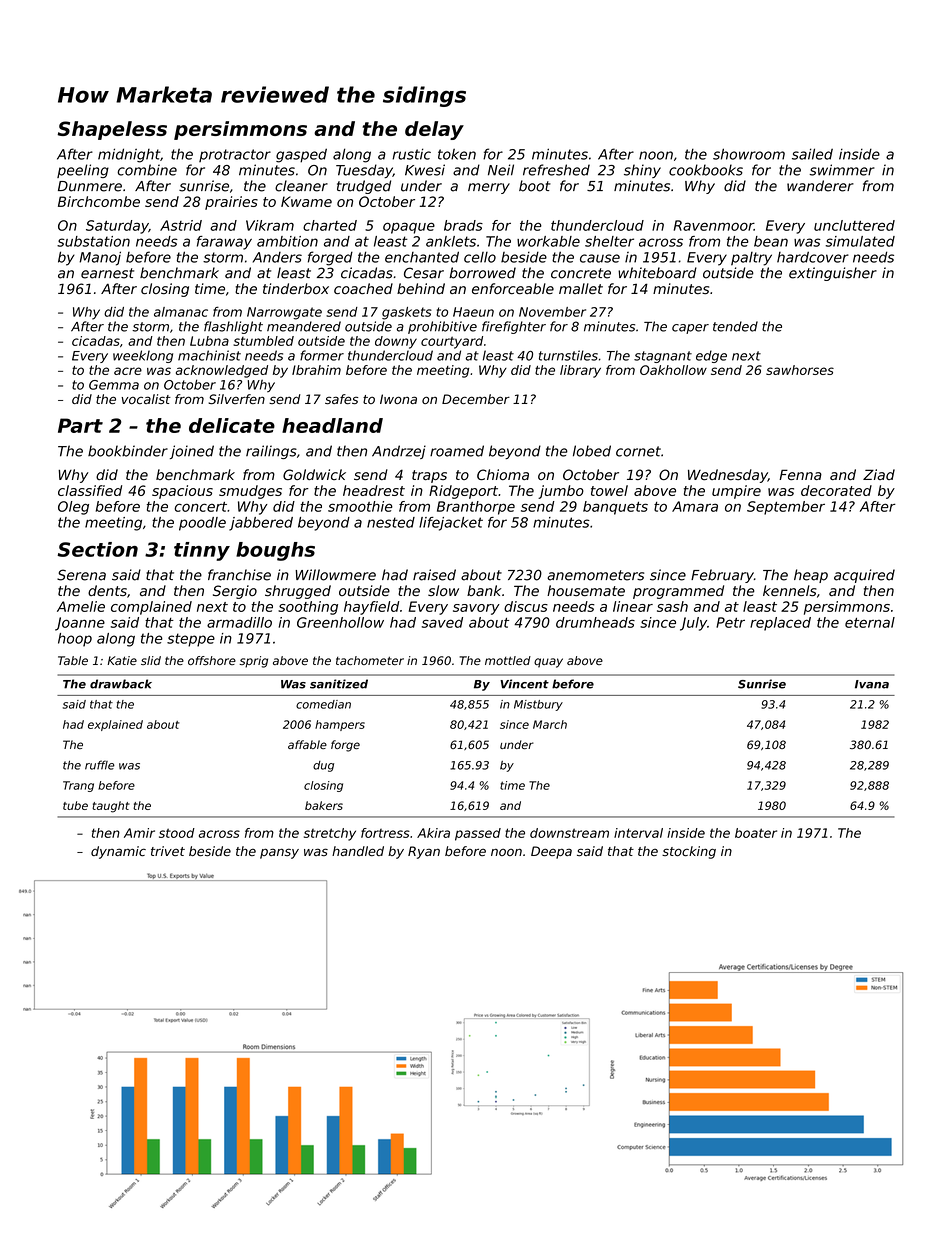 The width and height of the image is (952, 1233). I want to click on joined, so click(192, 452).
